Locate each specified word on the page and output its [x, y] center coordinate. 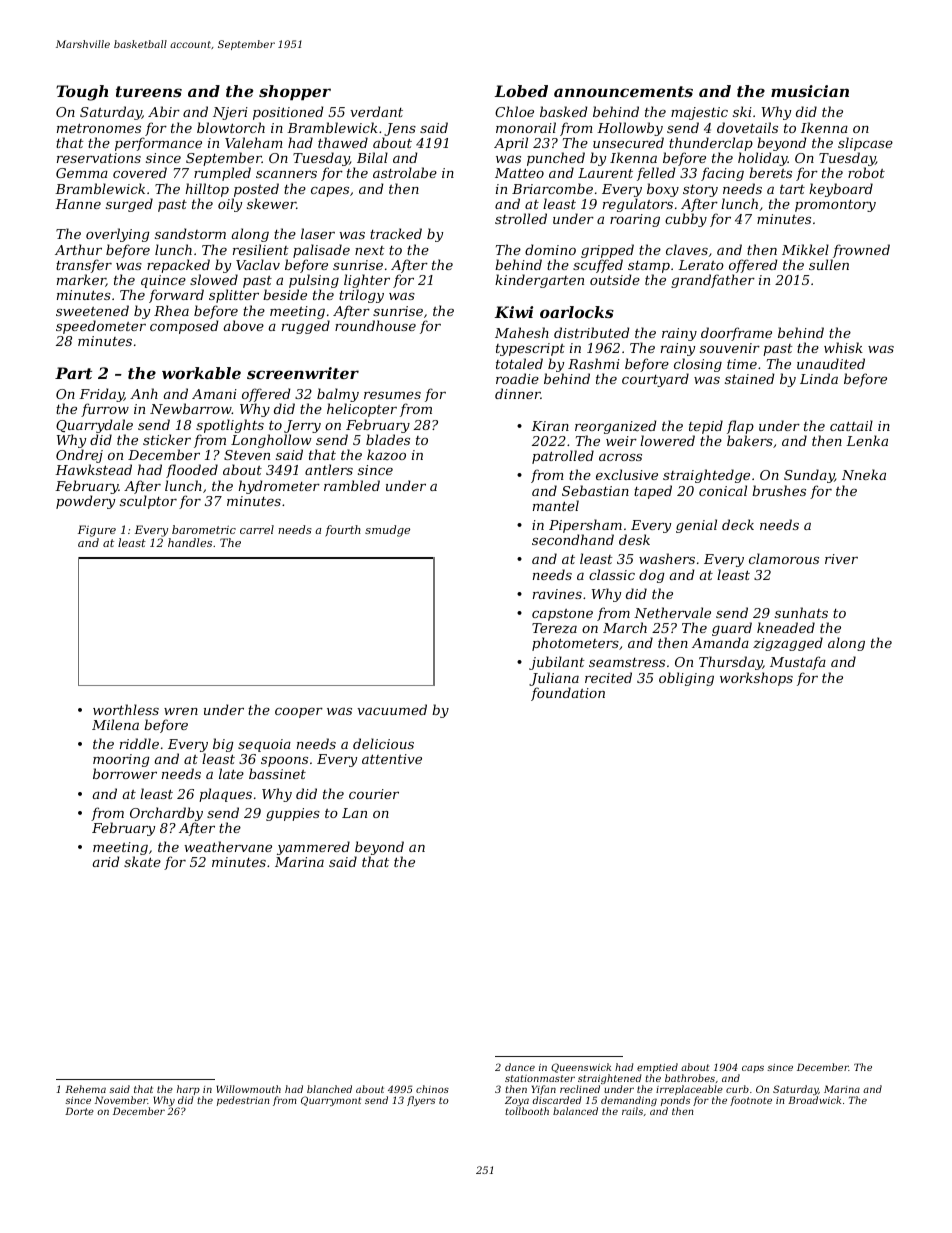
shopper [295, 93]
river [841, 559]
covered [140, 172]
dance [520, 1067]
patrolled [563, 457]
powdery [85, 502]
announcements [623, 91]
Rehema [85, 1089]
